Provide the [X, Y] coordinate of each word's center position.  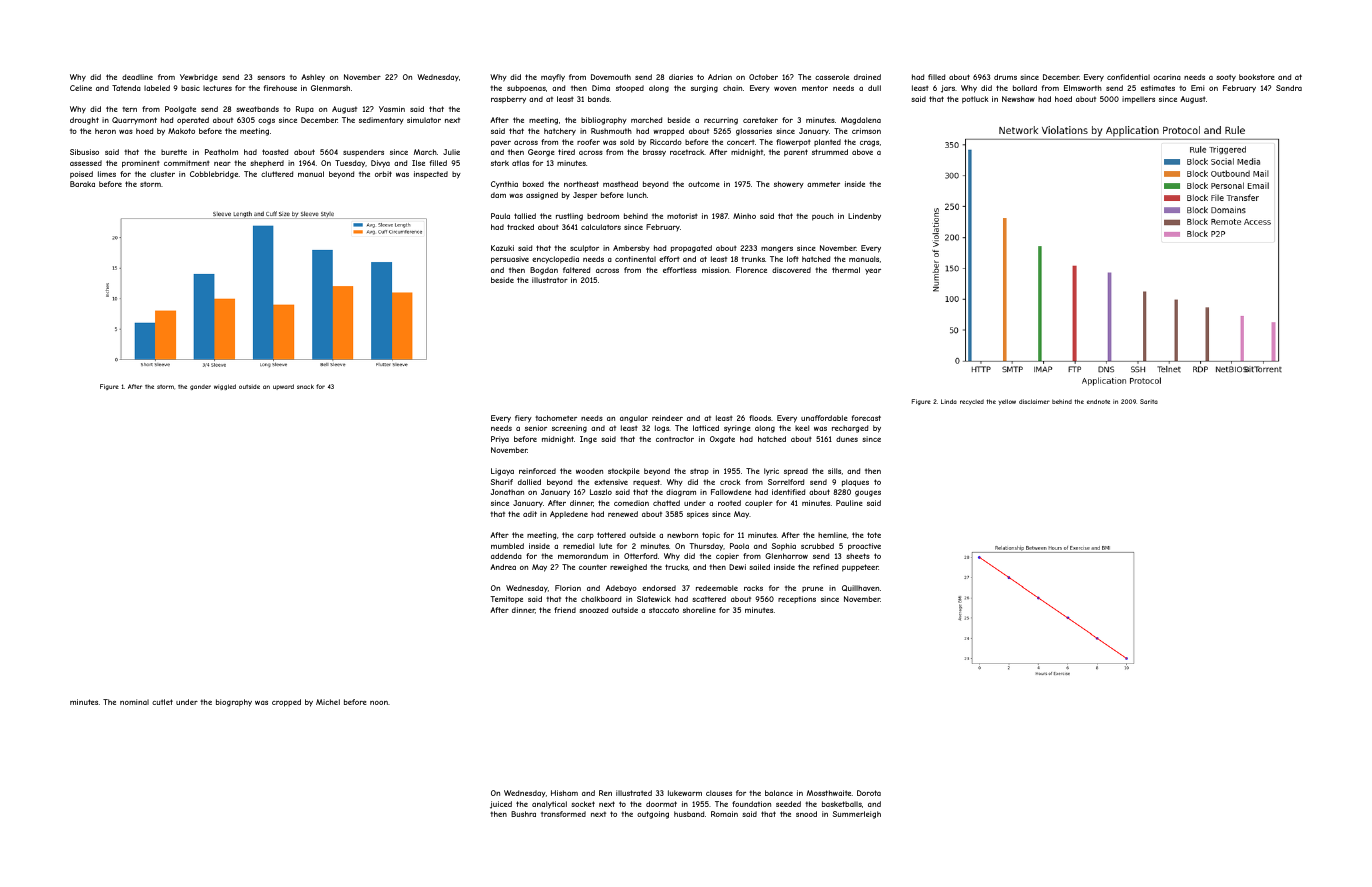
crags [869, 143]
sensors [271, 78]
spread [796, 472]
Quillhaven [860, 588]
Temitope [506, 600]
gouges [868, 494]
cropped [286, 703]
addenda [506, 556]
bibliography [604, 121]
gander [200, 387]
